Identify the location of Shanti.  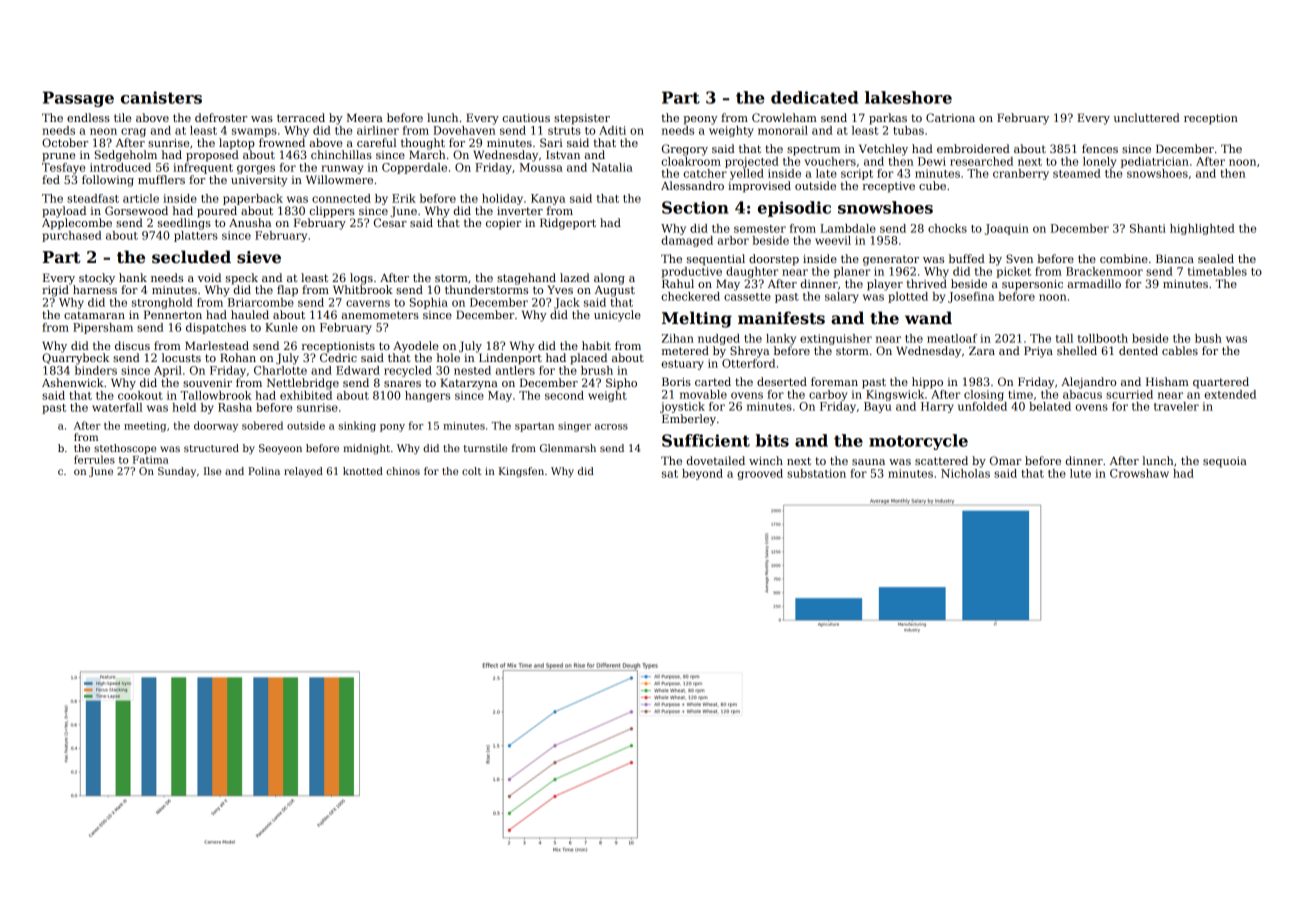
(1148, 228).
